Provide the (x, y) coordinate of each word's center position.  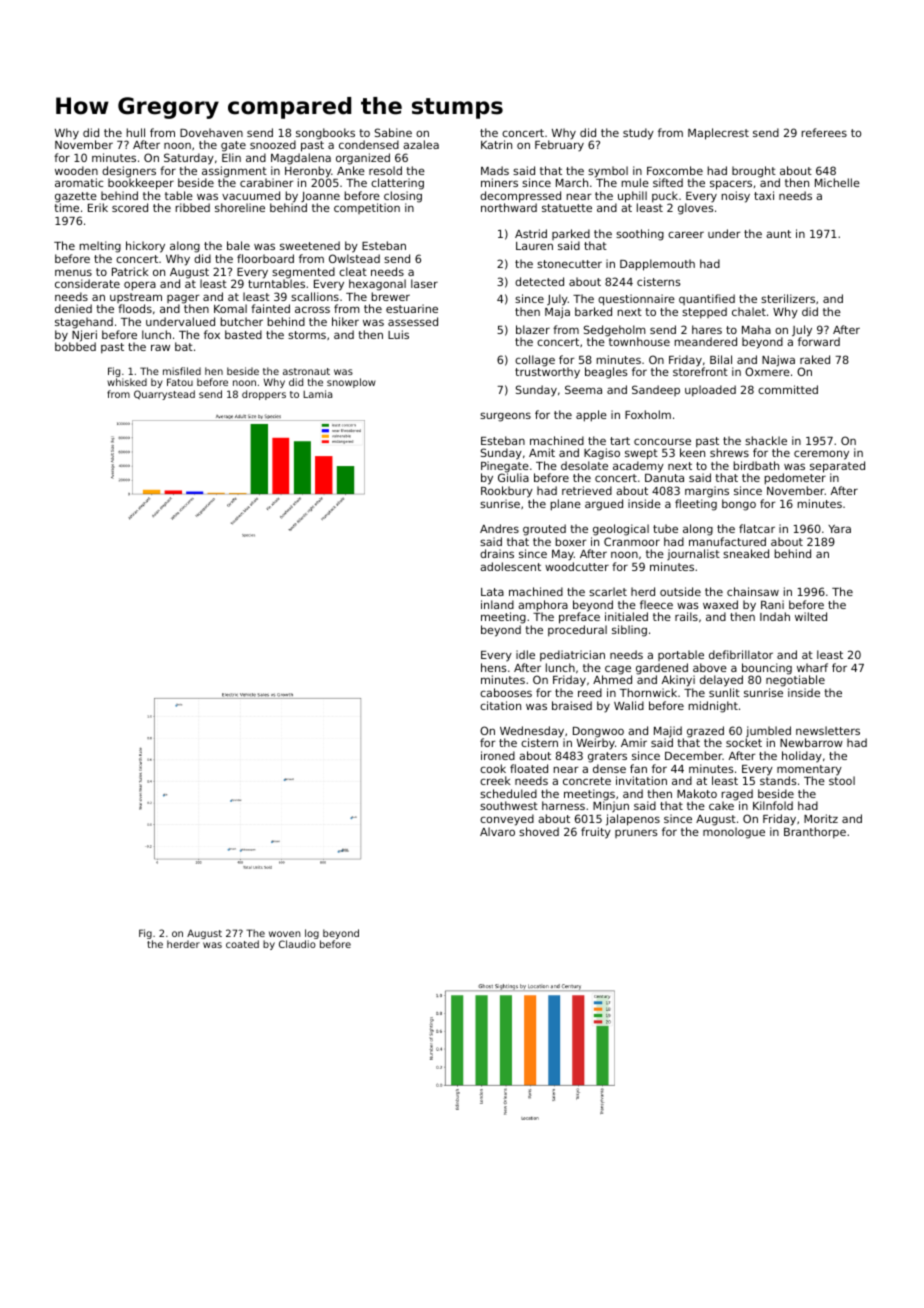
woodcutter (577, 566)
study (638, 134)
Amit (542, 452)
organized (363, 159)
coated (242, 944)
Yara (839, 529)
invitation (641, 780)
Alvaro (497, 831)
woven (284, 934)
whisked (127, 382)
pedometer (795, 479)
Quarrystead (164, 395)
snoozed (273, 144)
